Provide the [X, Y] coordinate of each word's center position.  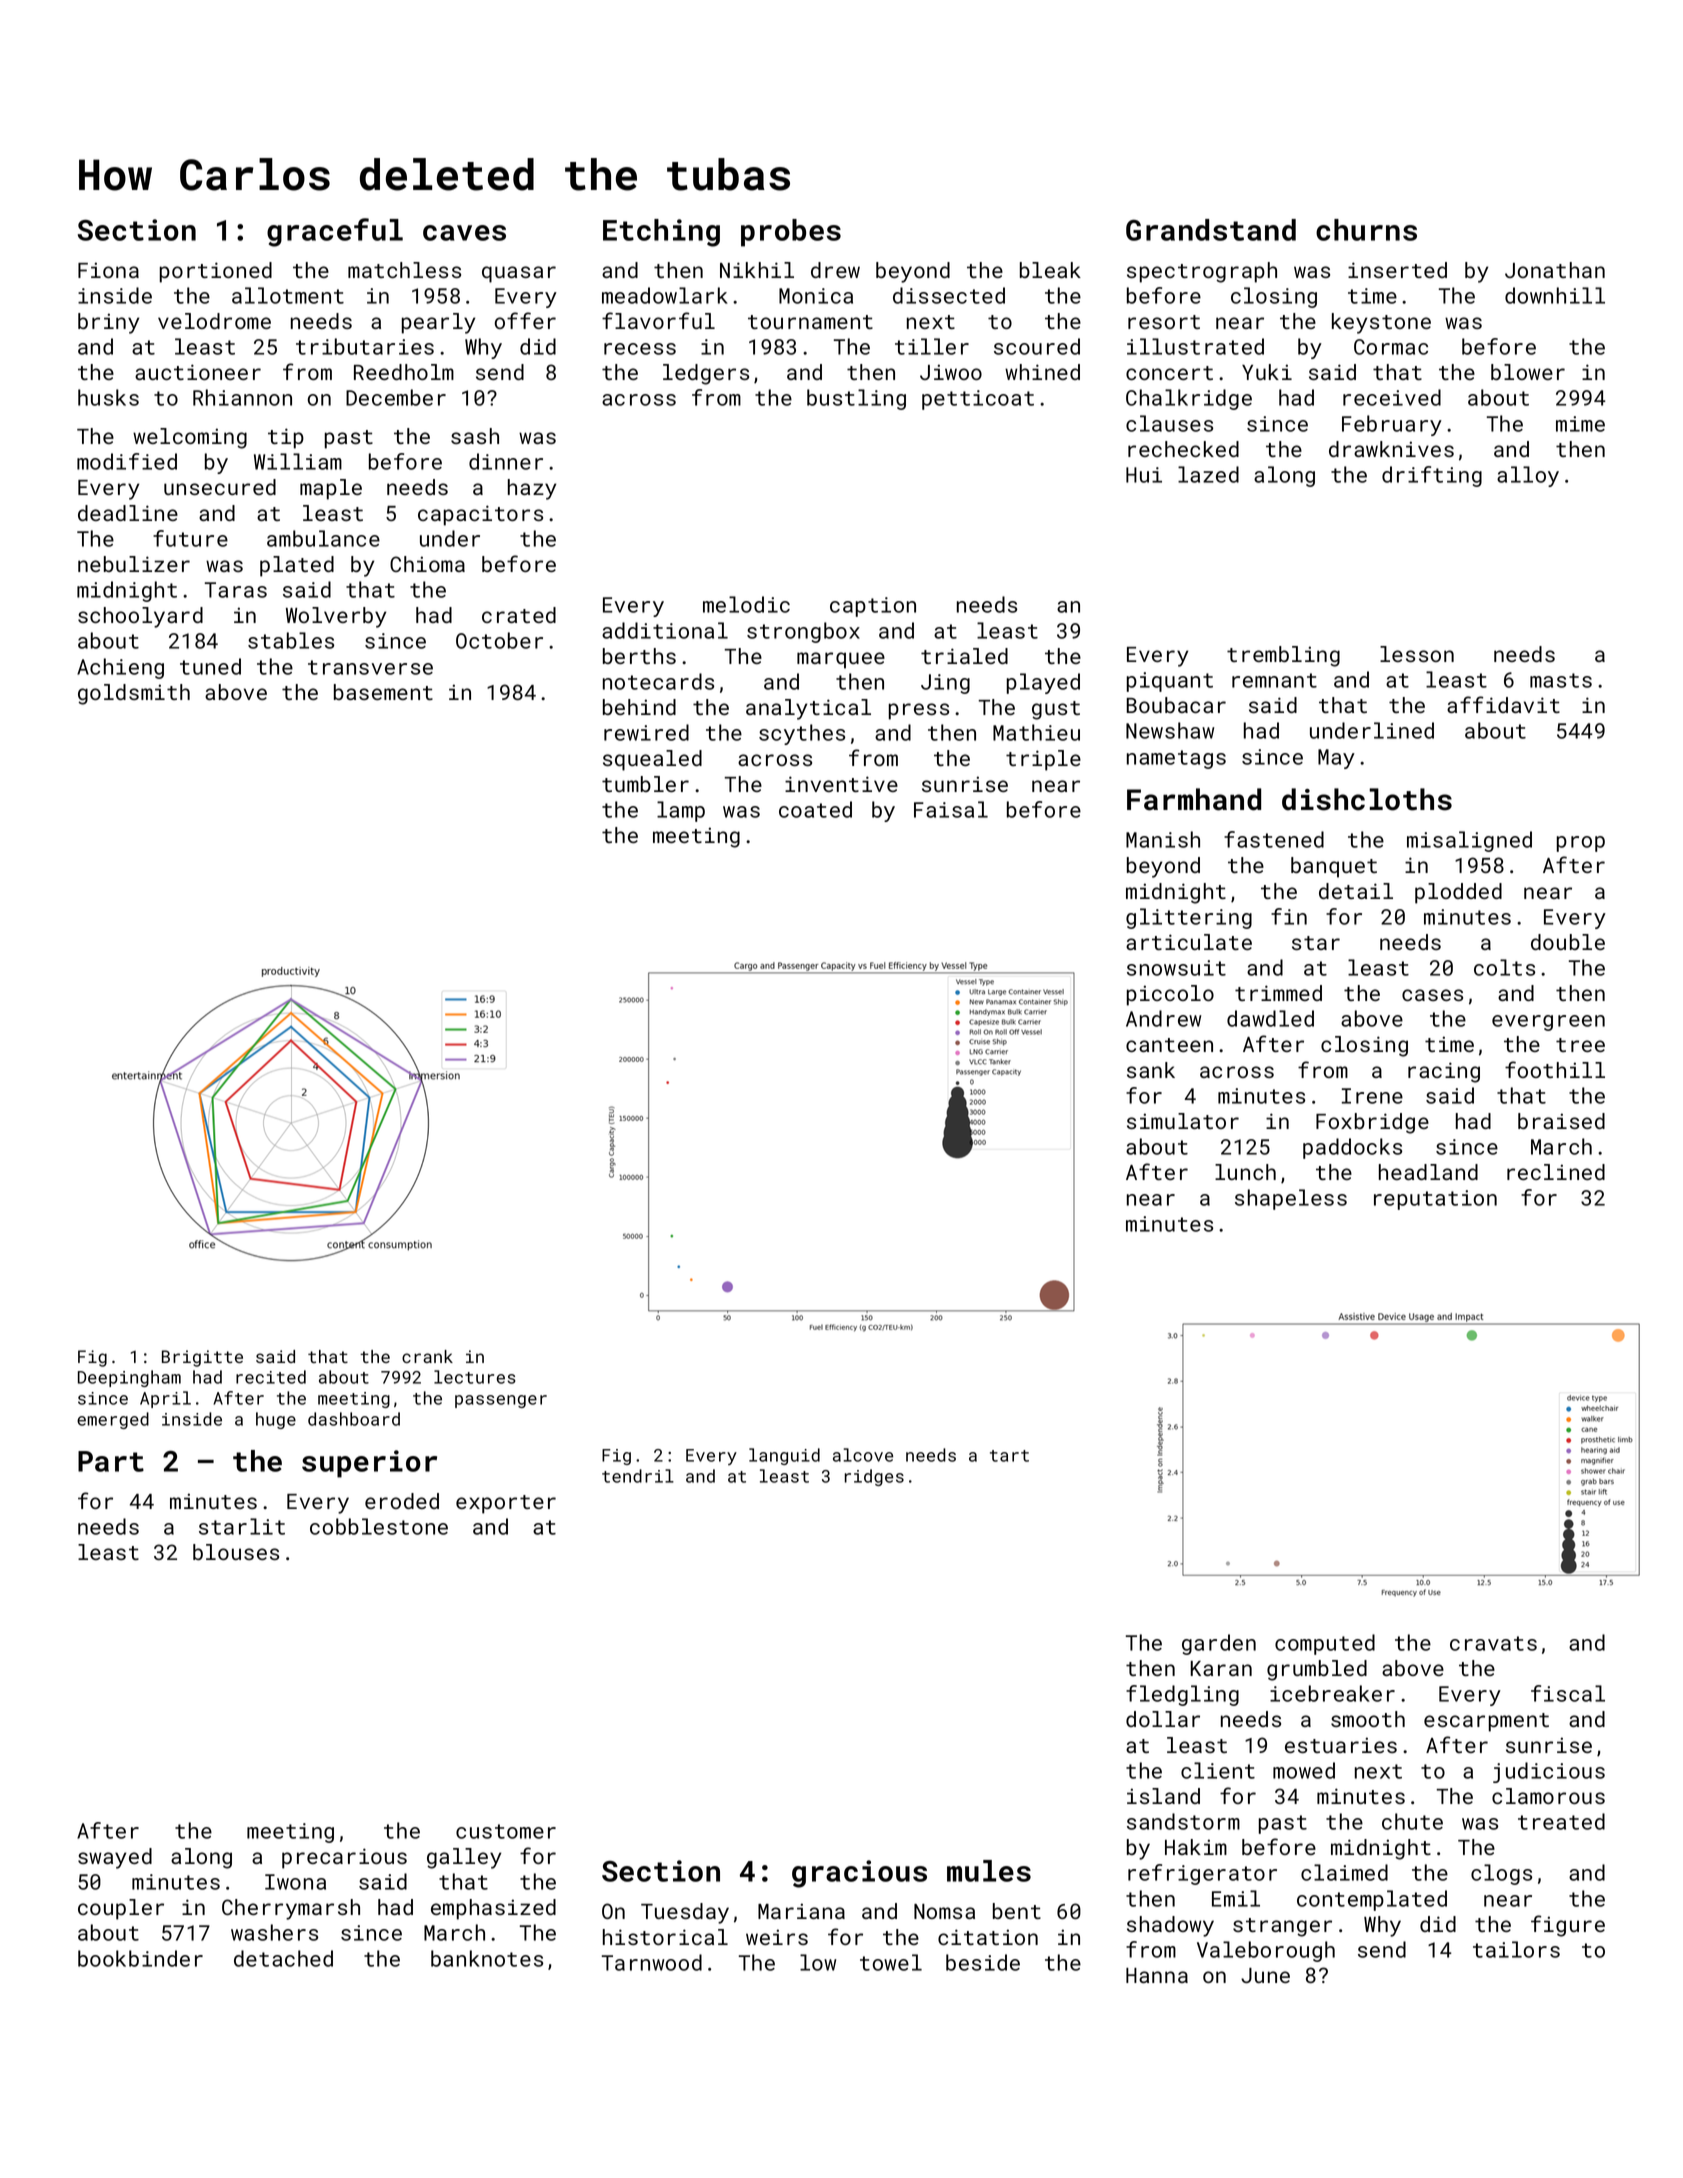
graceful [335, 232]
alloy [1528, 476]
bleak [1050, 270]
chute [1412, 1821]
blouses [236, 1552]
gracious [859, 1874]
